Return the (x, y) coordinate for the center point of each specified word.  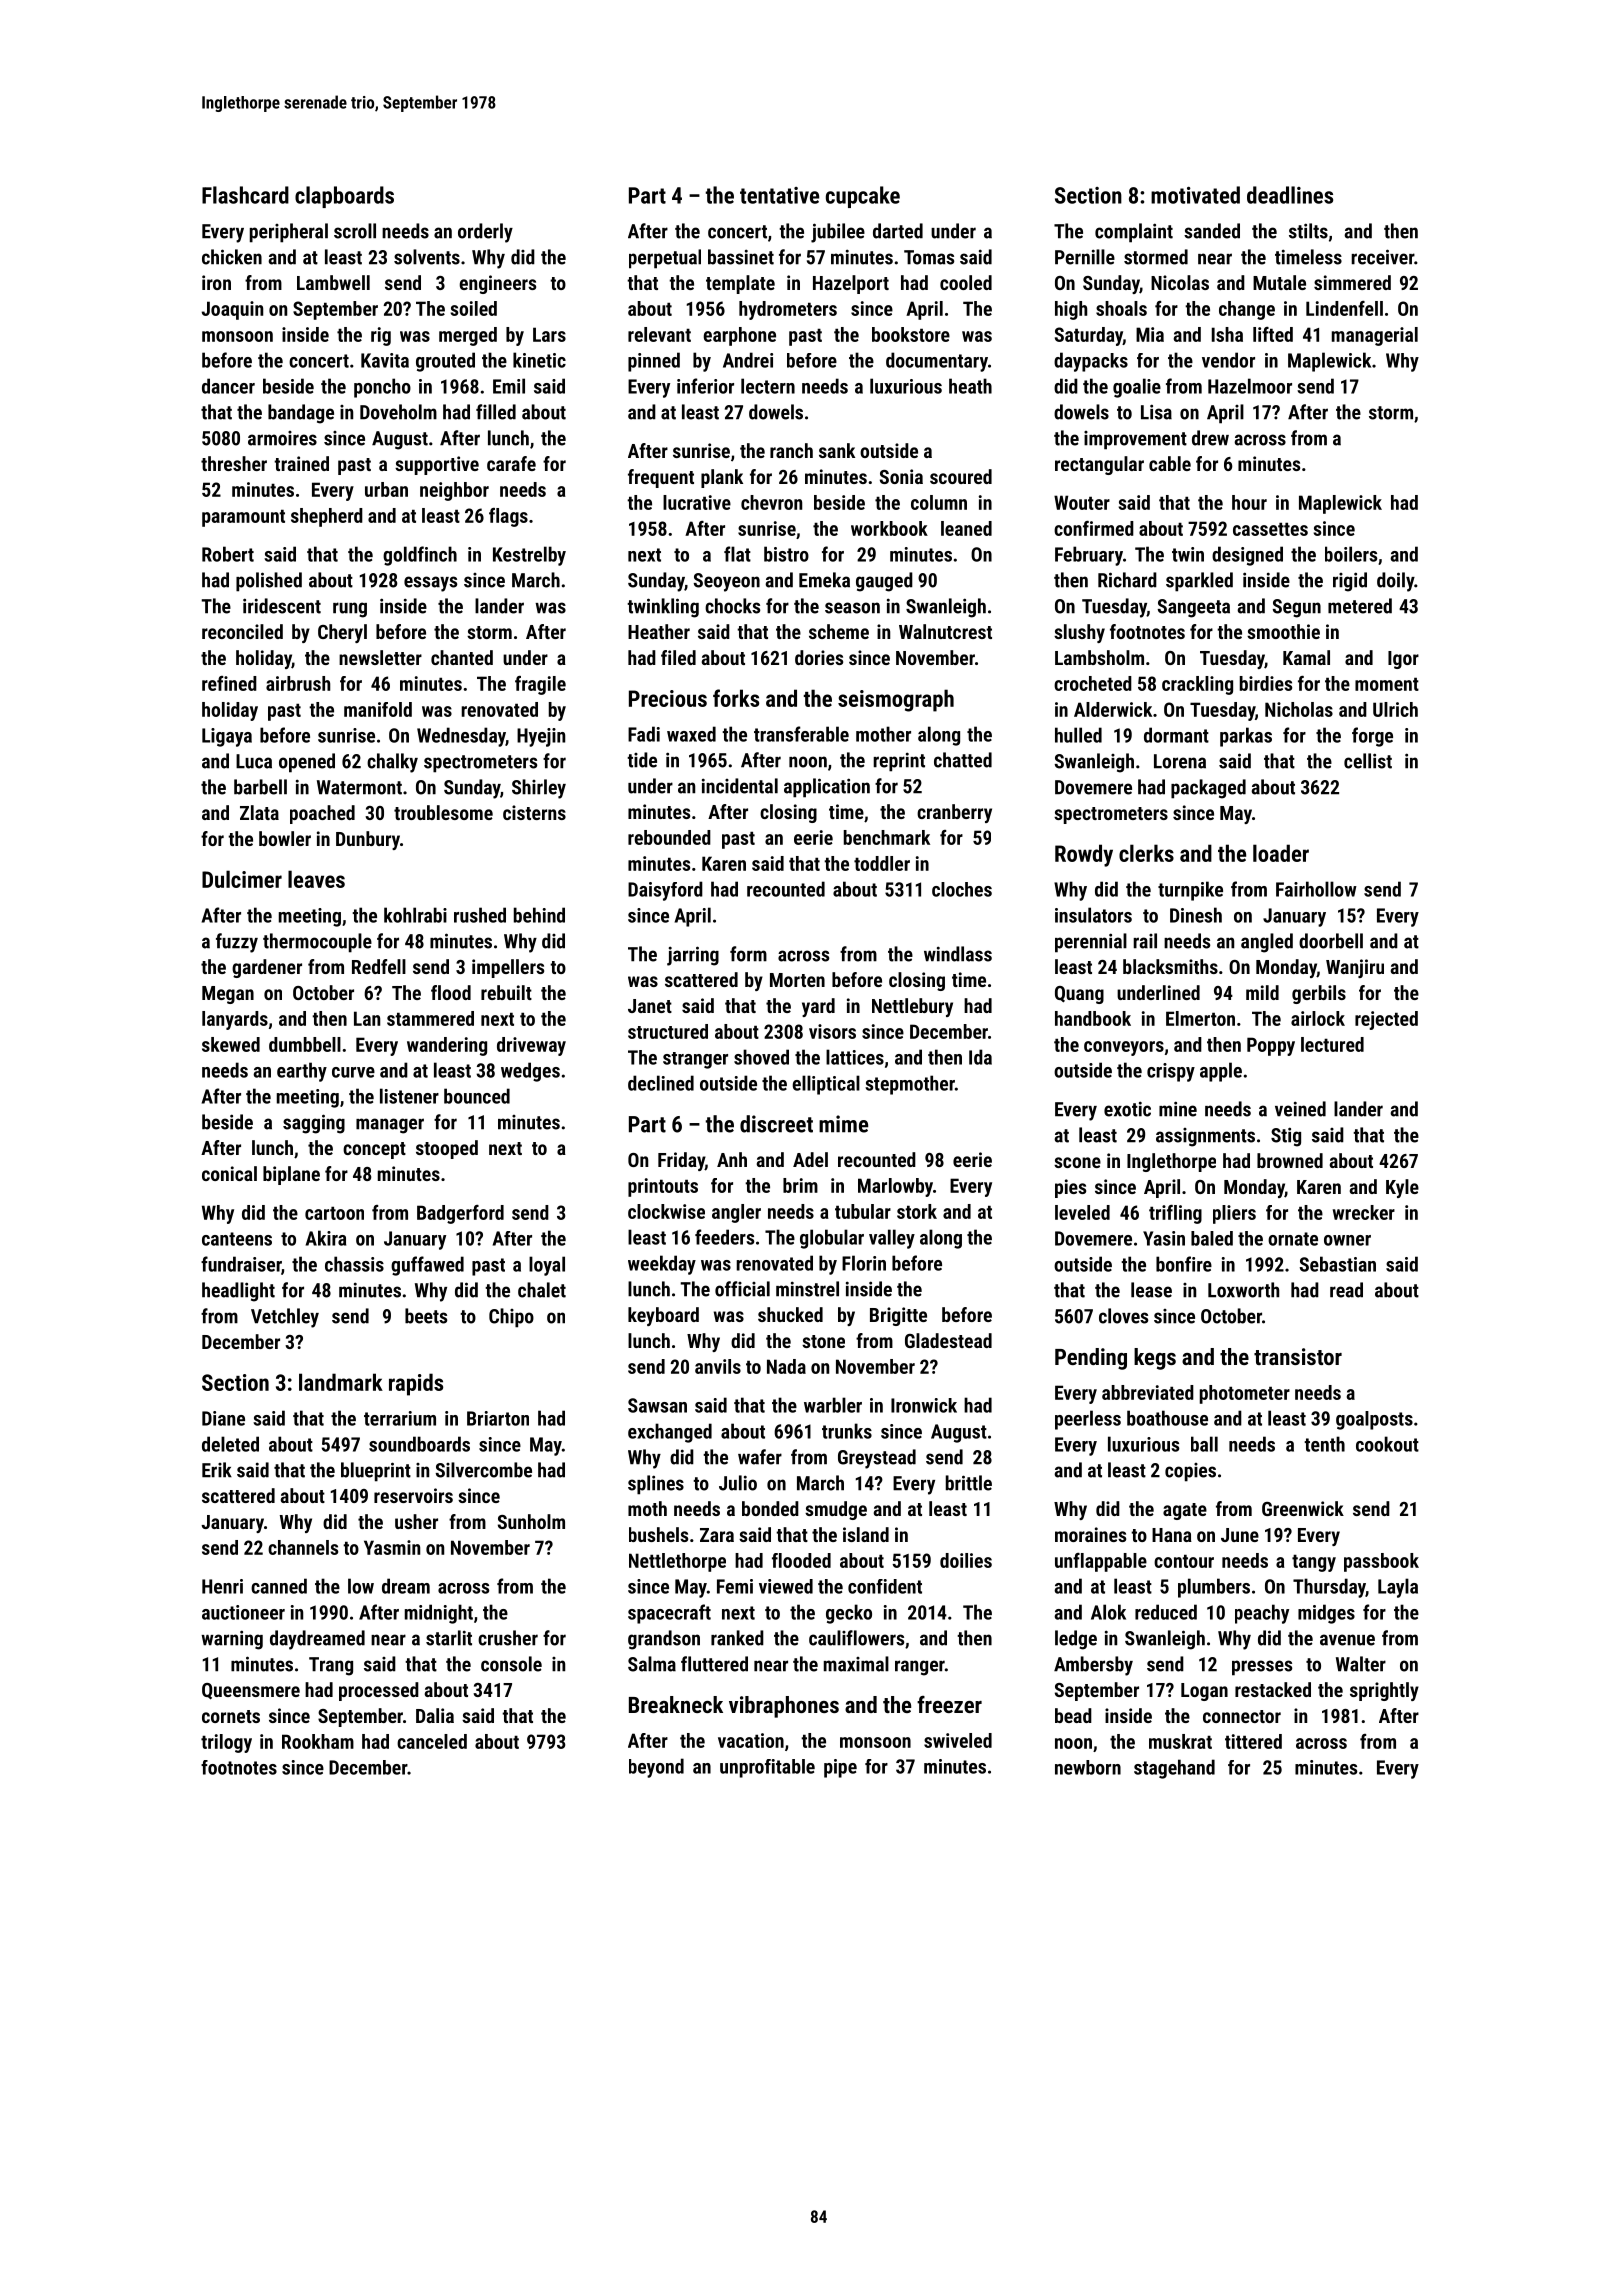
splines (656, 1485)
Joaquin (232, 310)
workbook (889, 528)
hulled (1078, 735)
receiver (1382, 257)
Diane (223, 1418)
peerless (1088, 1420)
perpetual (665, 259)
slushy (1079, 633)
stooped (447, 1149)
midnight (439, 1614)
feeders (724, 1237)
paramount (243, 518)
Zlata (259, 812)
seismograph (896, 700)
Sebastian (1338, 1264)
